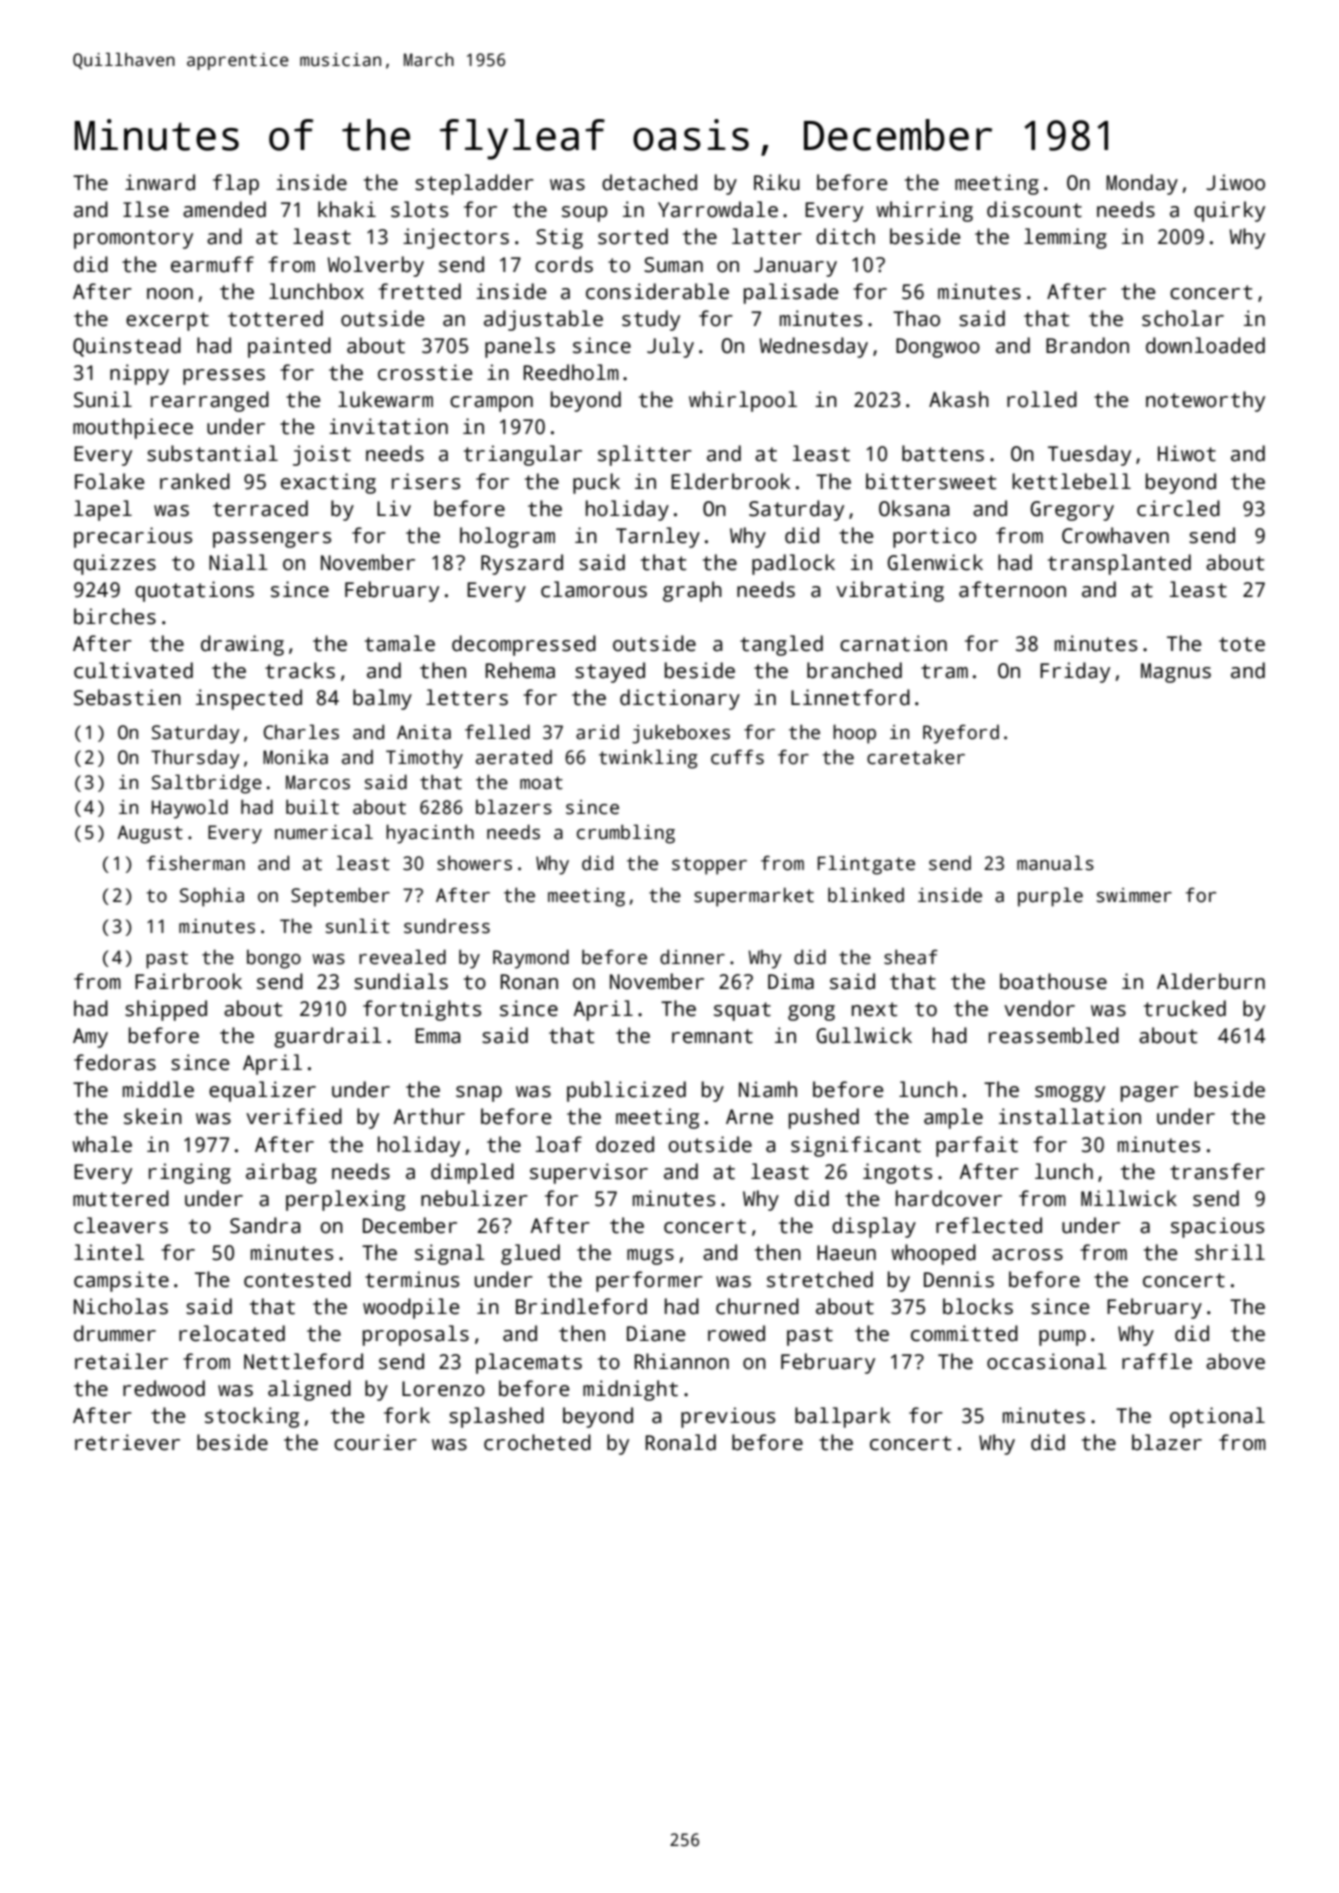 The height and width of the screenshot is (1893, 1339). What do you see at coordinates (424, 732) in the screenshot?
I see `Anita` at bounding box center [424, 732].
